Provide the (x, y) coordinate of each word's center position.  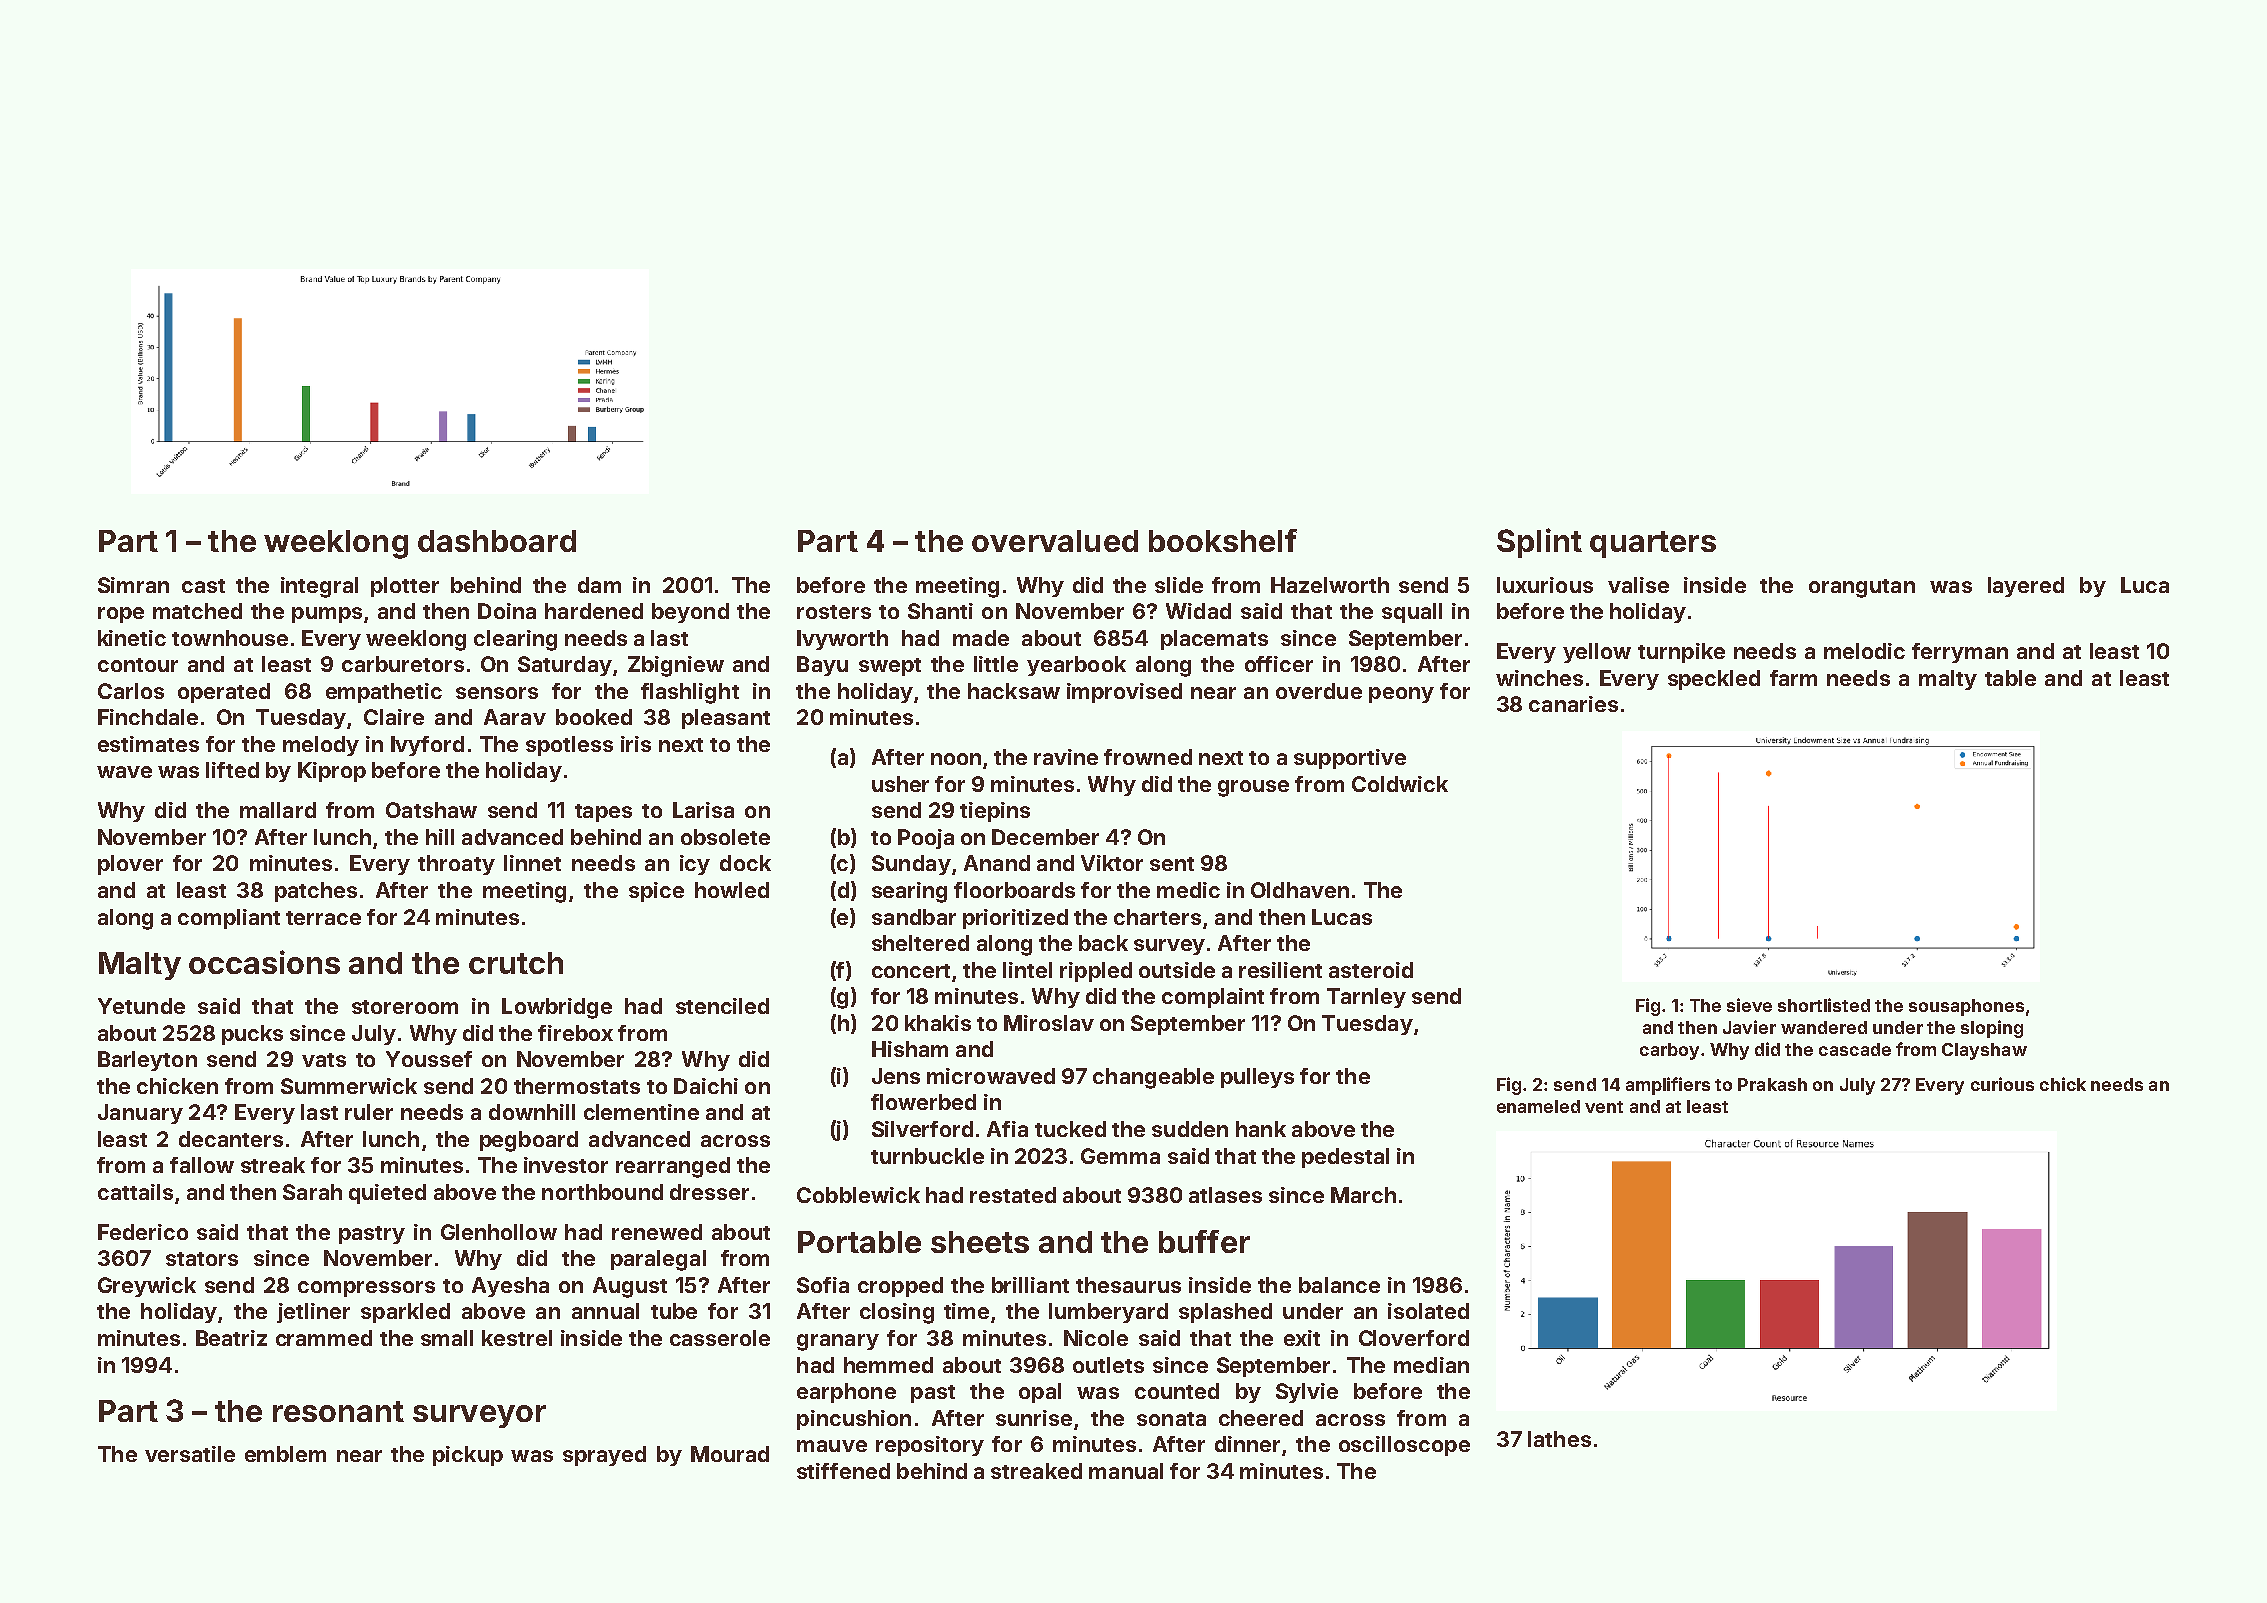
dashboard (497, 541)
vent (1604, 1107)
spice (656, 892)
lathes (1559, 1439)
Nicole (1096, 1338)
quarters (1653, 544)
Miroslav (1049, 1023)
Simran (133, 585)
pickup (468, 1456)
